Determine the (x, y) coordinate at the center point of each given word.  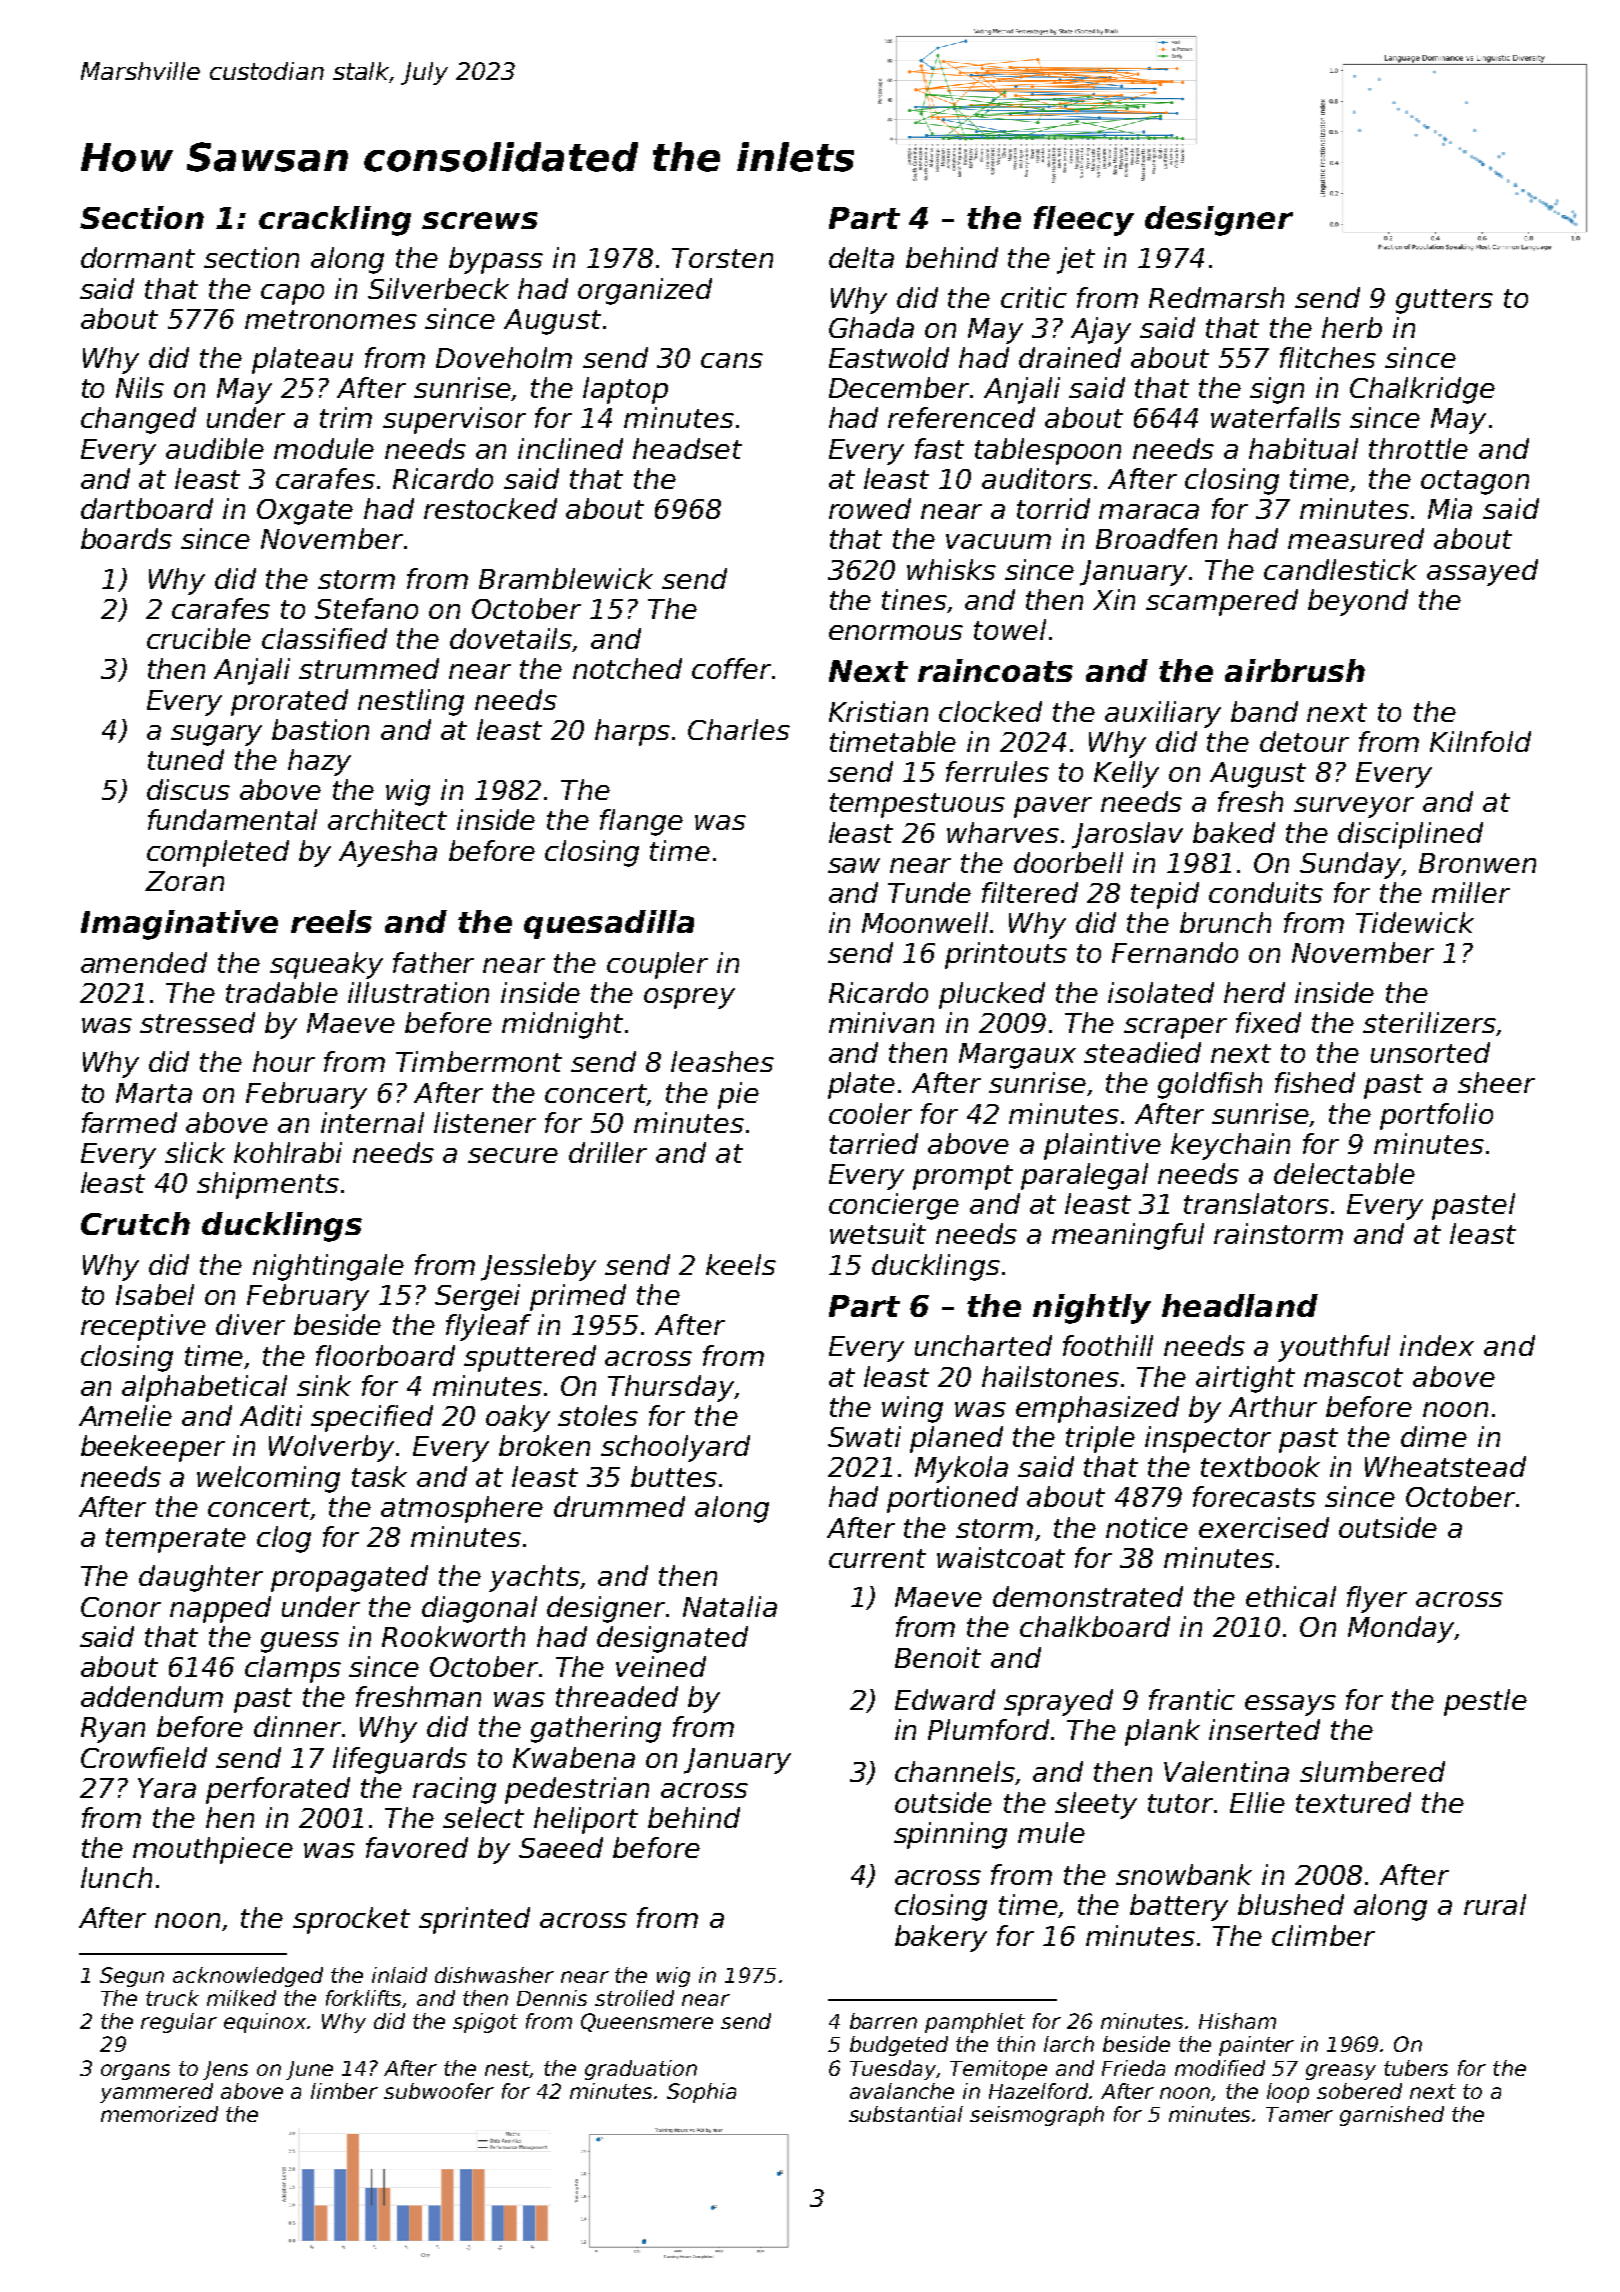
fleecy (1084, 221)
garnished (1392, 2116)
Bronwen (1477, 863)
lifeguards (400, 1760)
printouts (1006, 955)
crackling (335, 221)
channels (955, 1771)
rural (1495, 1904)
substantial (906, 2114)
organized (645, 291)
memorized (159, 2114)
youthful (1334, 1348)
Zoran (184, 881)
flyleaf (488, 1327)
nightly (1092, 1309)
